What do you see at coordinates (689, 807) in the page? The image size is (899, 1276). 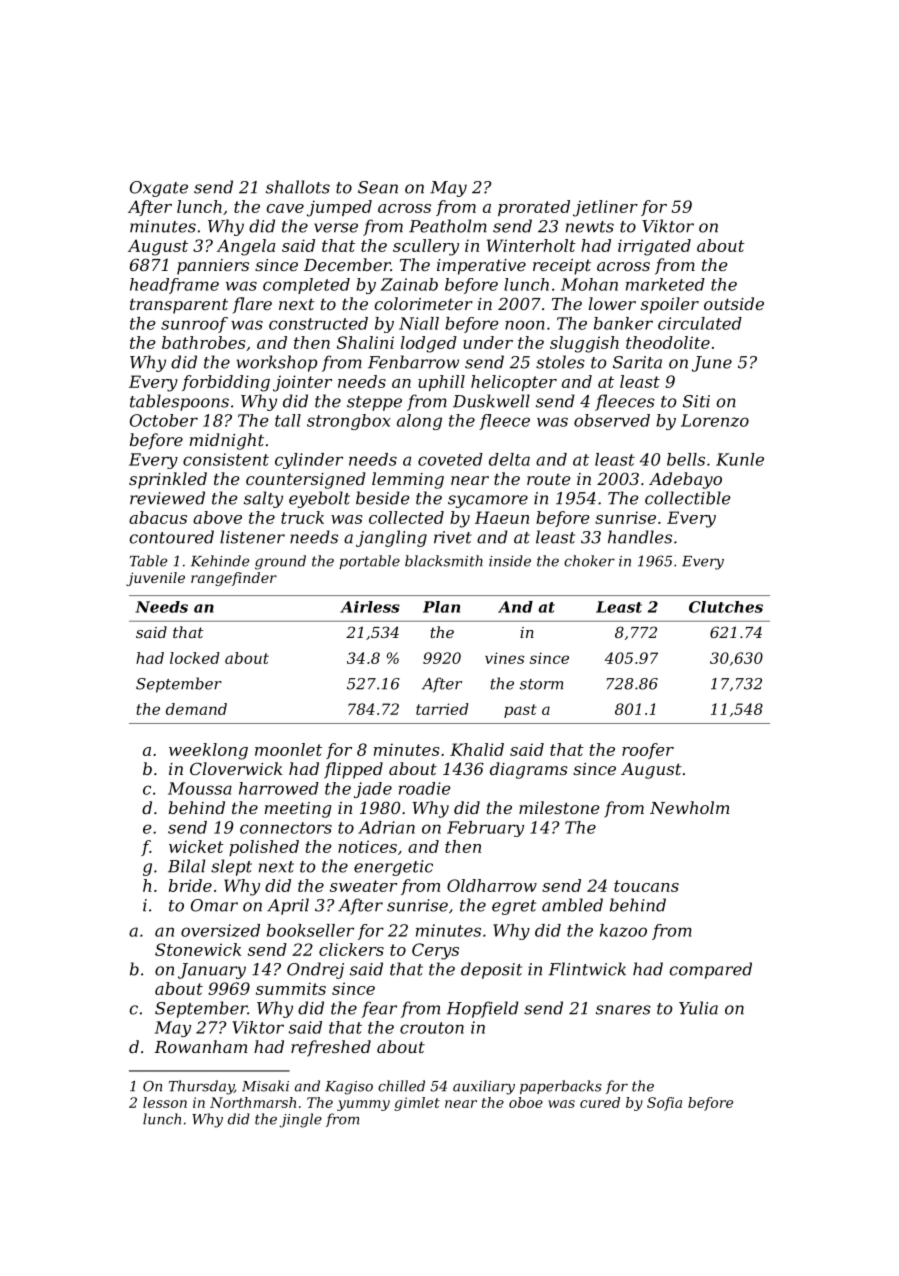 I see `Newholm` at bounding box center [689, 807].
